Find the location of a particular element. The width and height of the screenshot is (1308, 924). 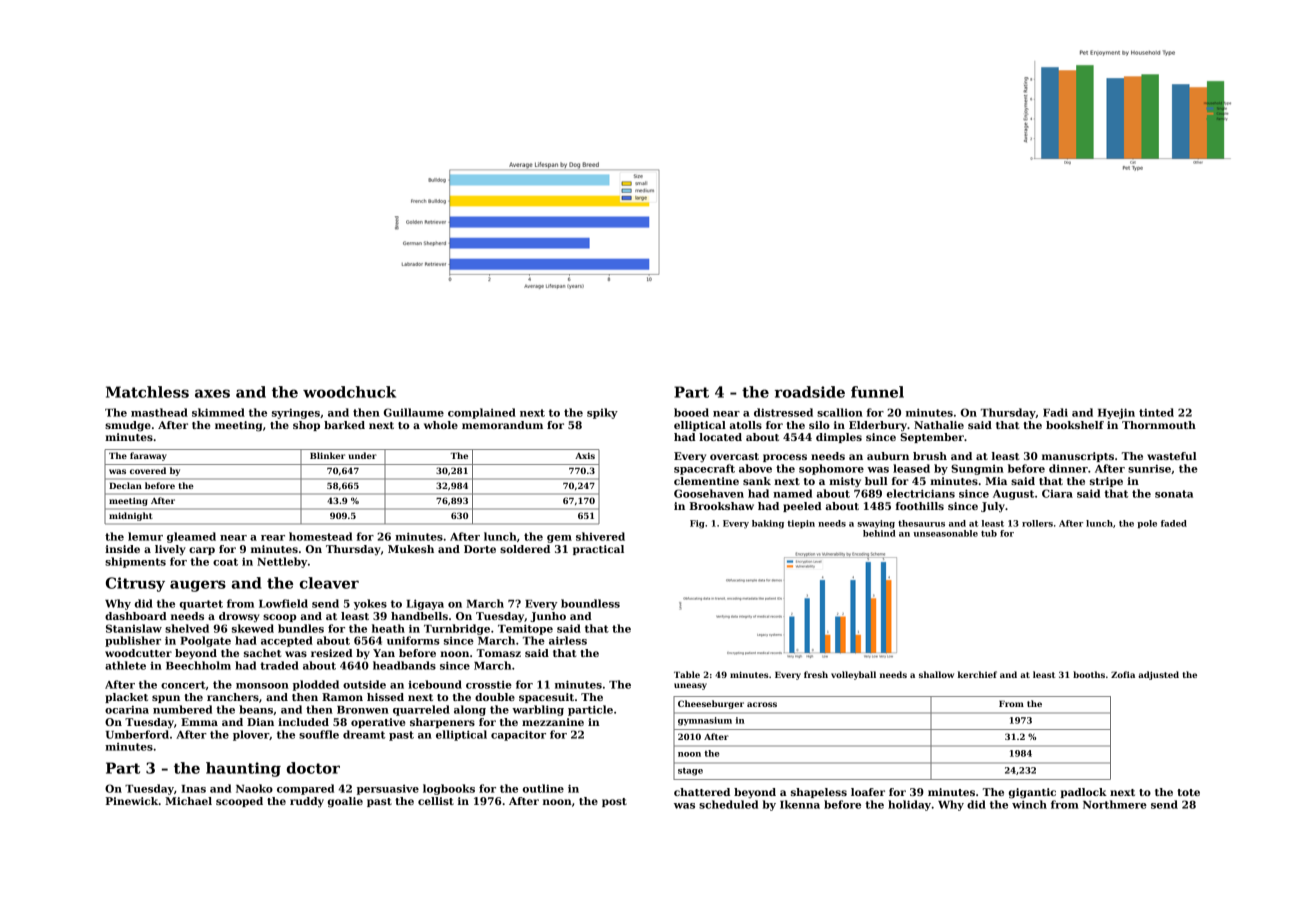

Matchless is located at coordinates (147, 392).
